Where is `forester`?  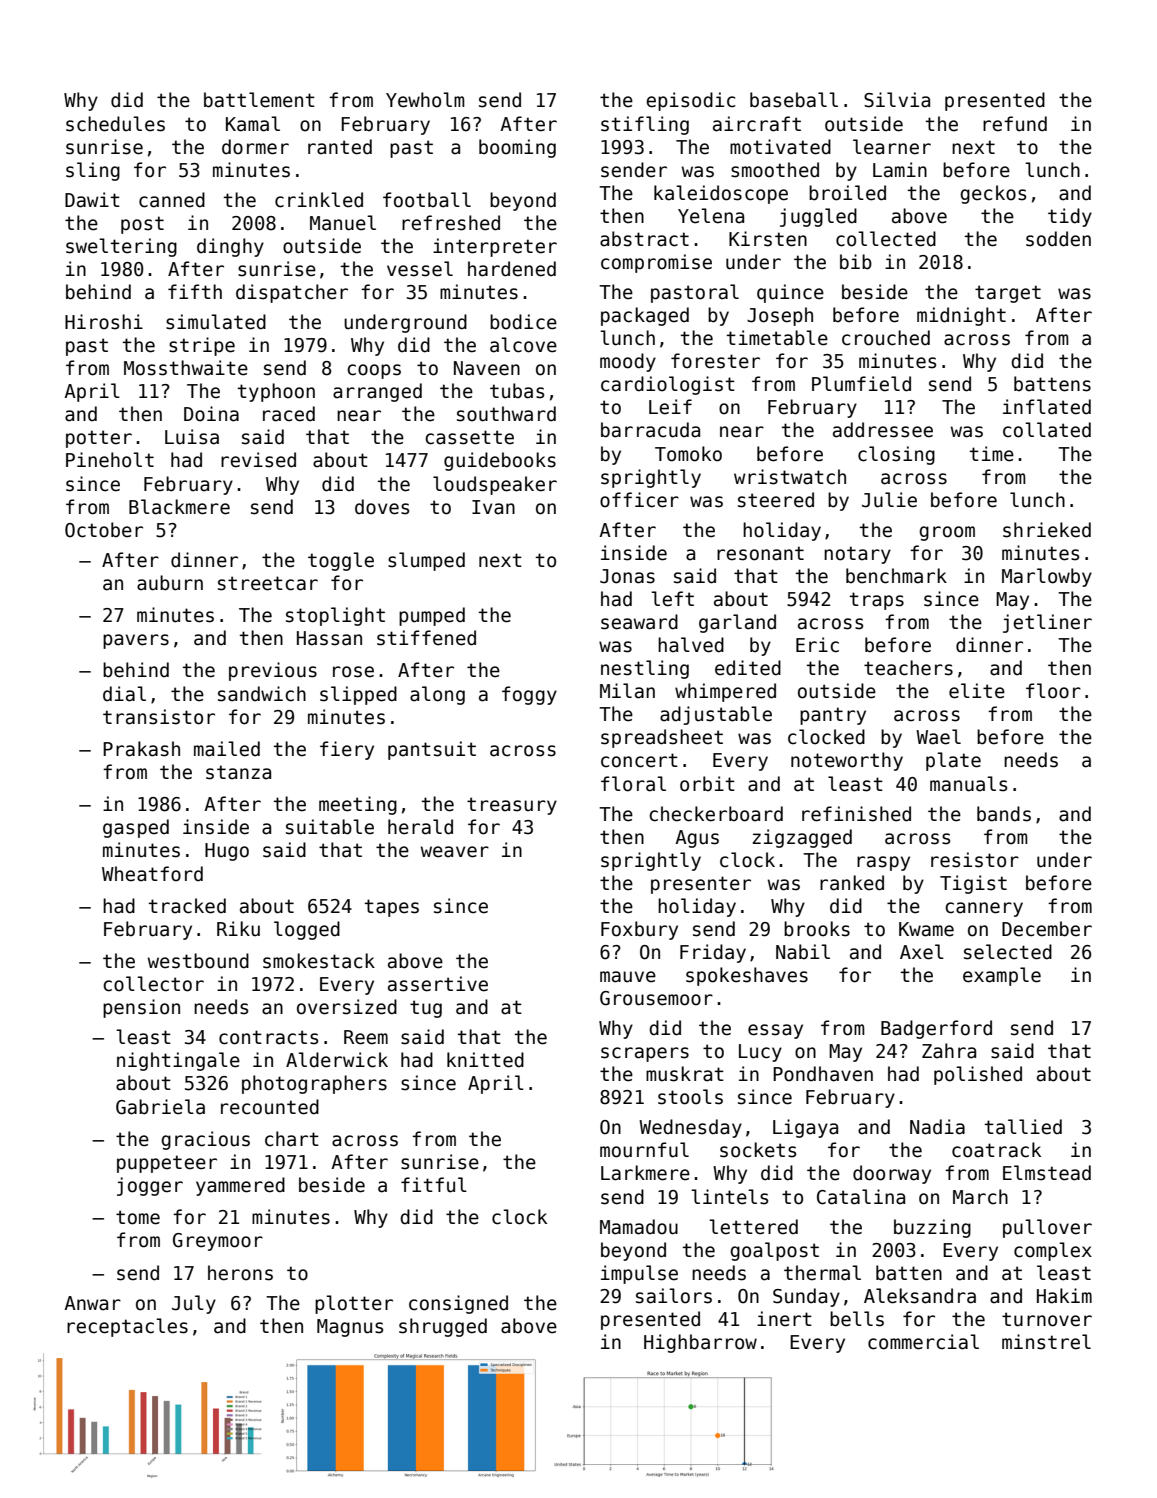 forester is located at coordinates (715, 361).
